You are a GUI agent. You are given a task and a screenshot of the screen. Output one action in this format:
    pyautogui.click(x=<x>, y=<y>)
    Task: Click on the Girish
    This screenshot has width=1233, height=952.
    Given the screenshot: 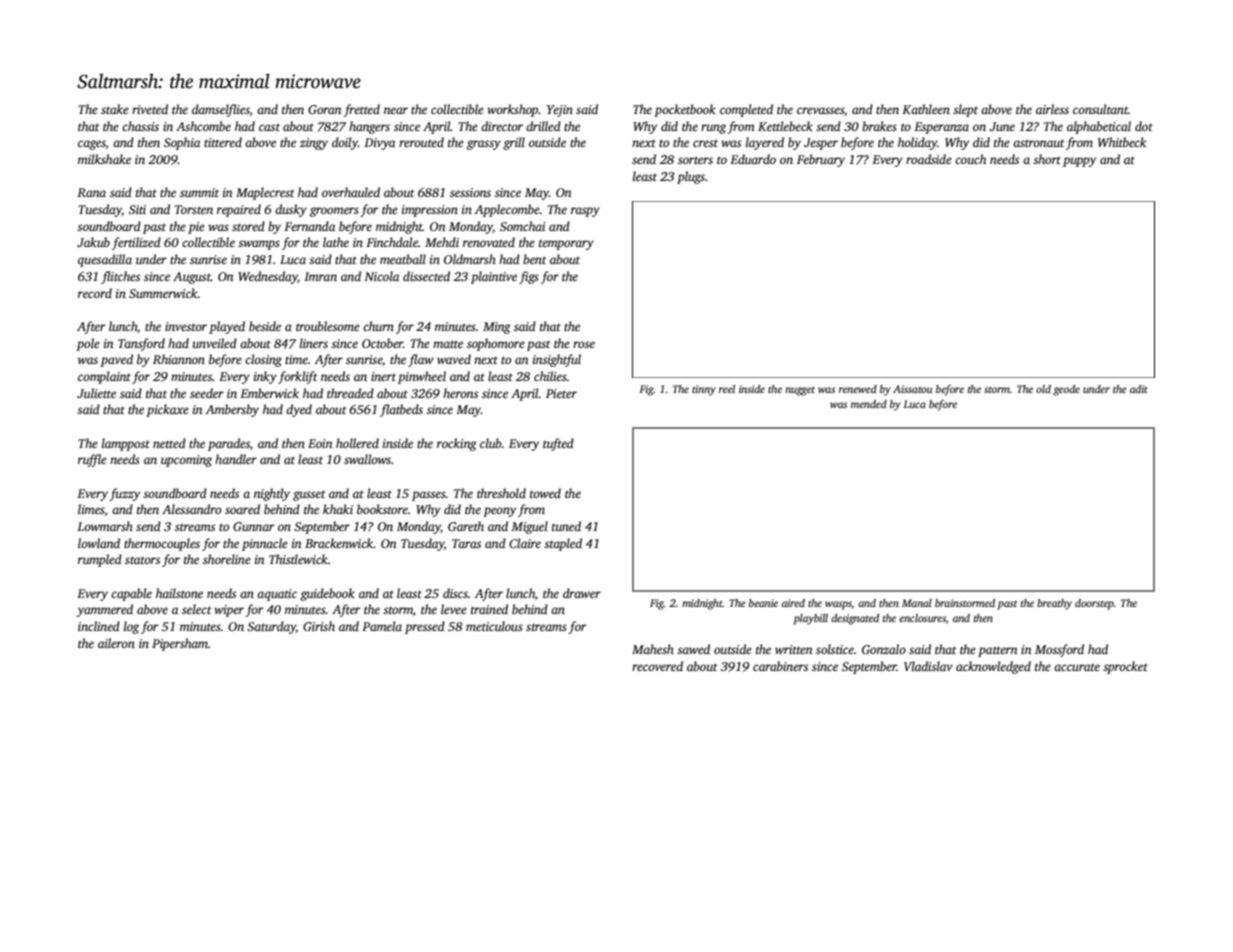 What is the action you would take?
    pyautogui.click(x=319, y=626)
